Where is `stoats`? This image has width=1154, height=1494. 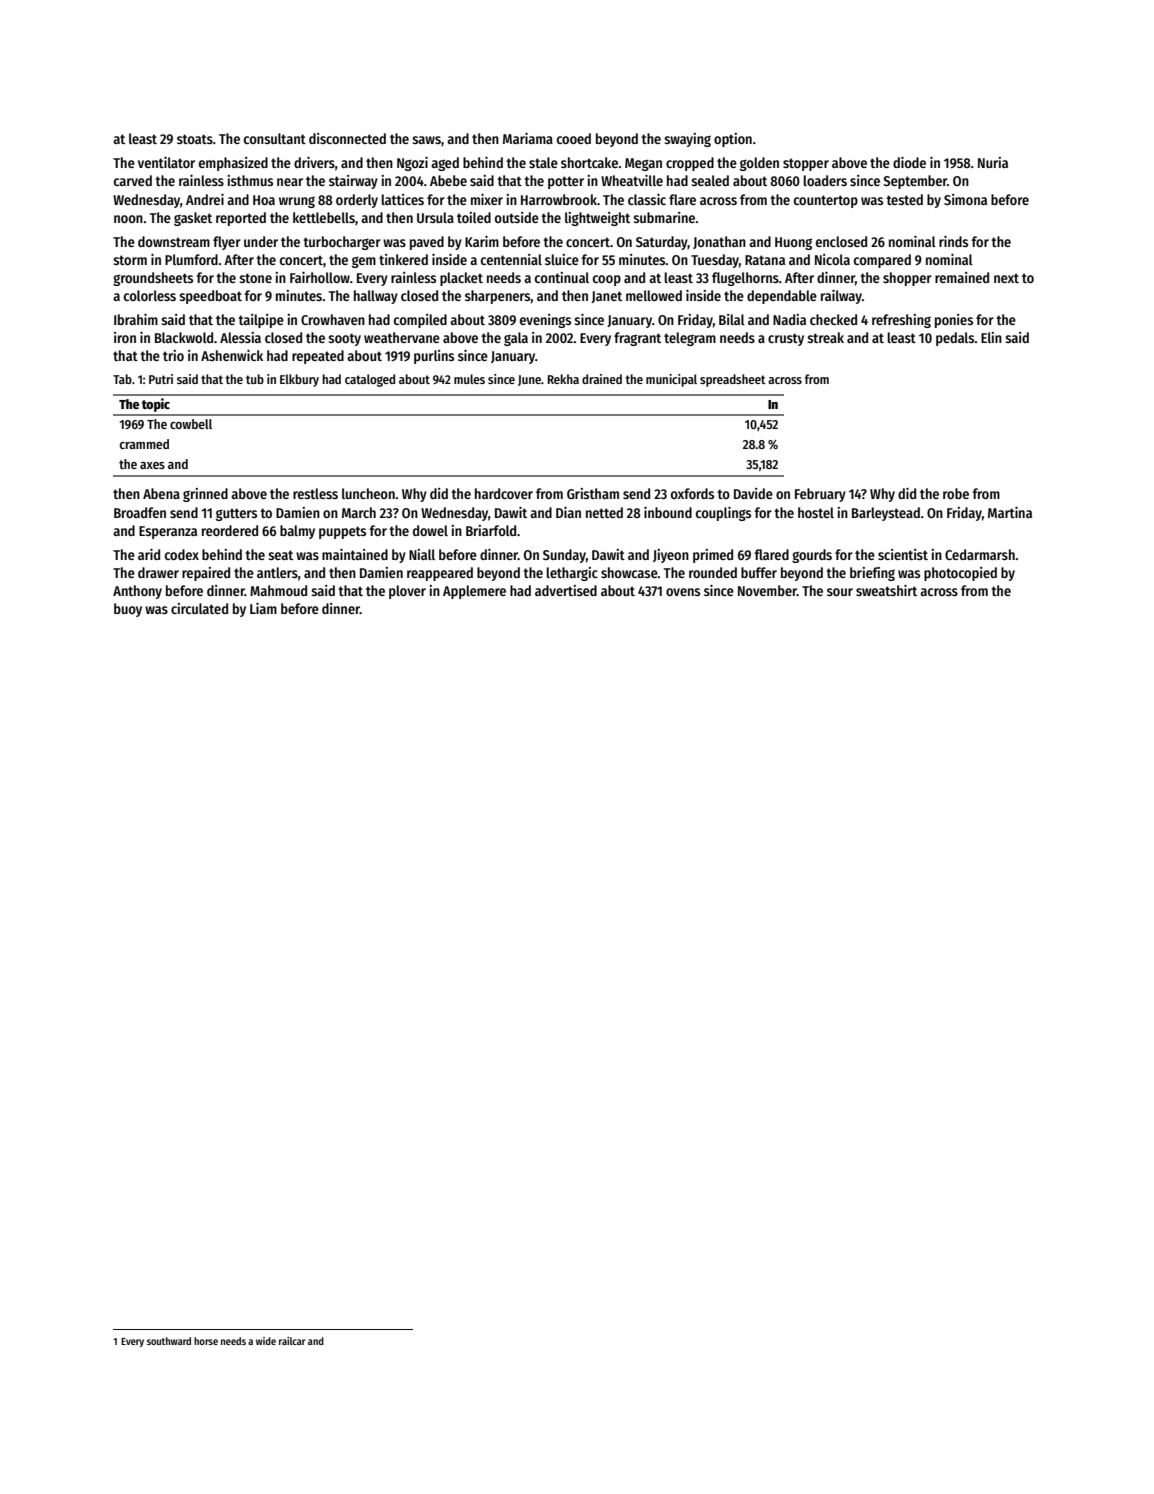
stoats is located at coordinates (195, 139).
